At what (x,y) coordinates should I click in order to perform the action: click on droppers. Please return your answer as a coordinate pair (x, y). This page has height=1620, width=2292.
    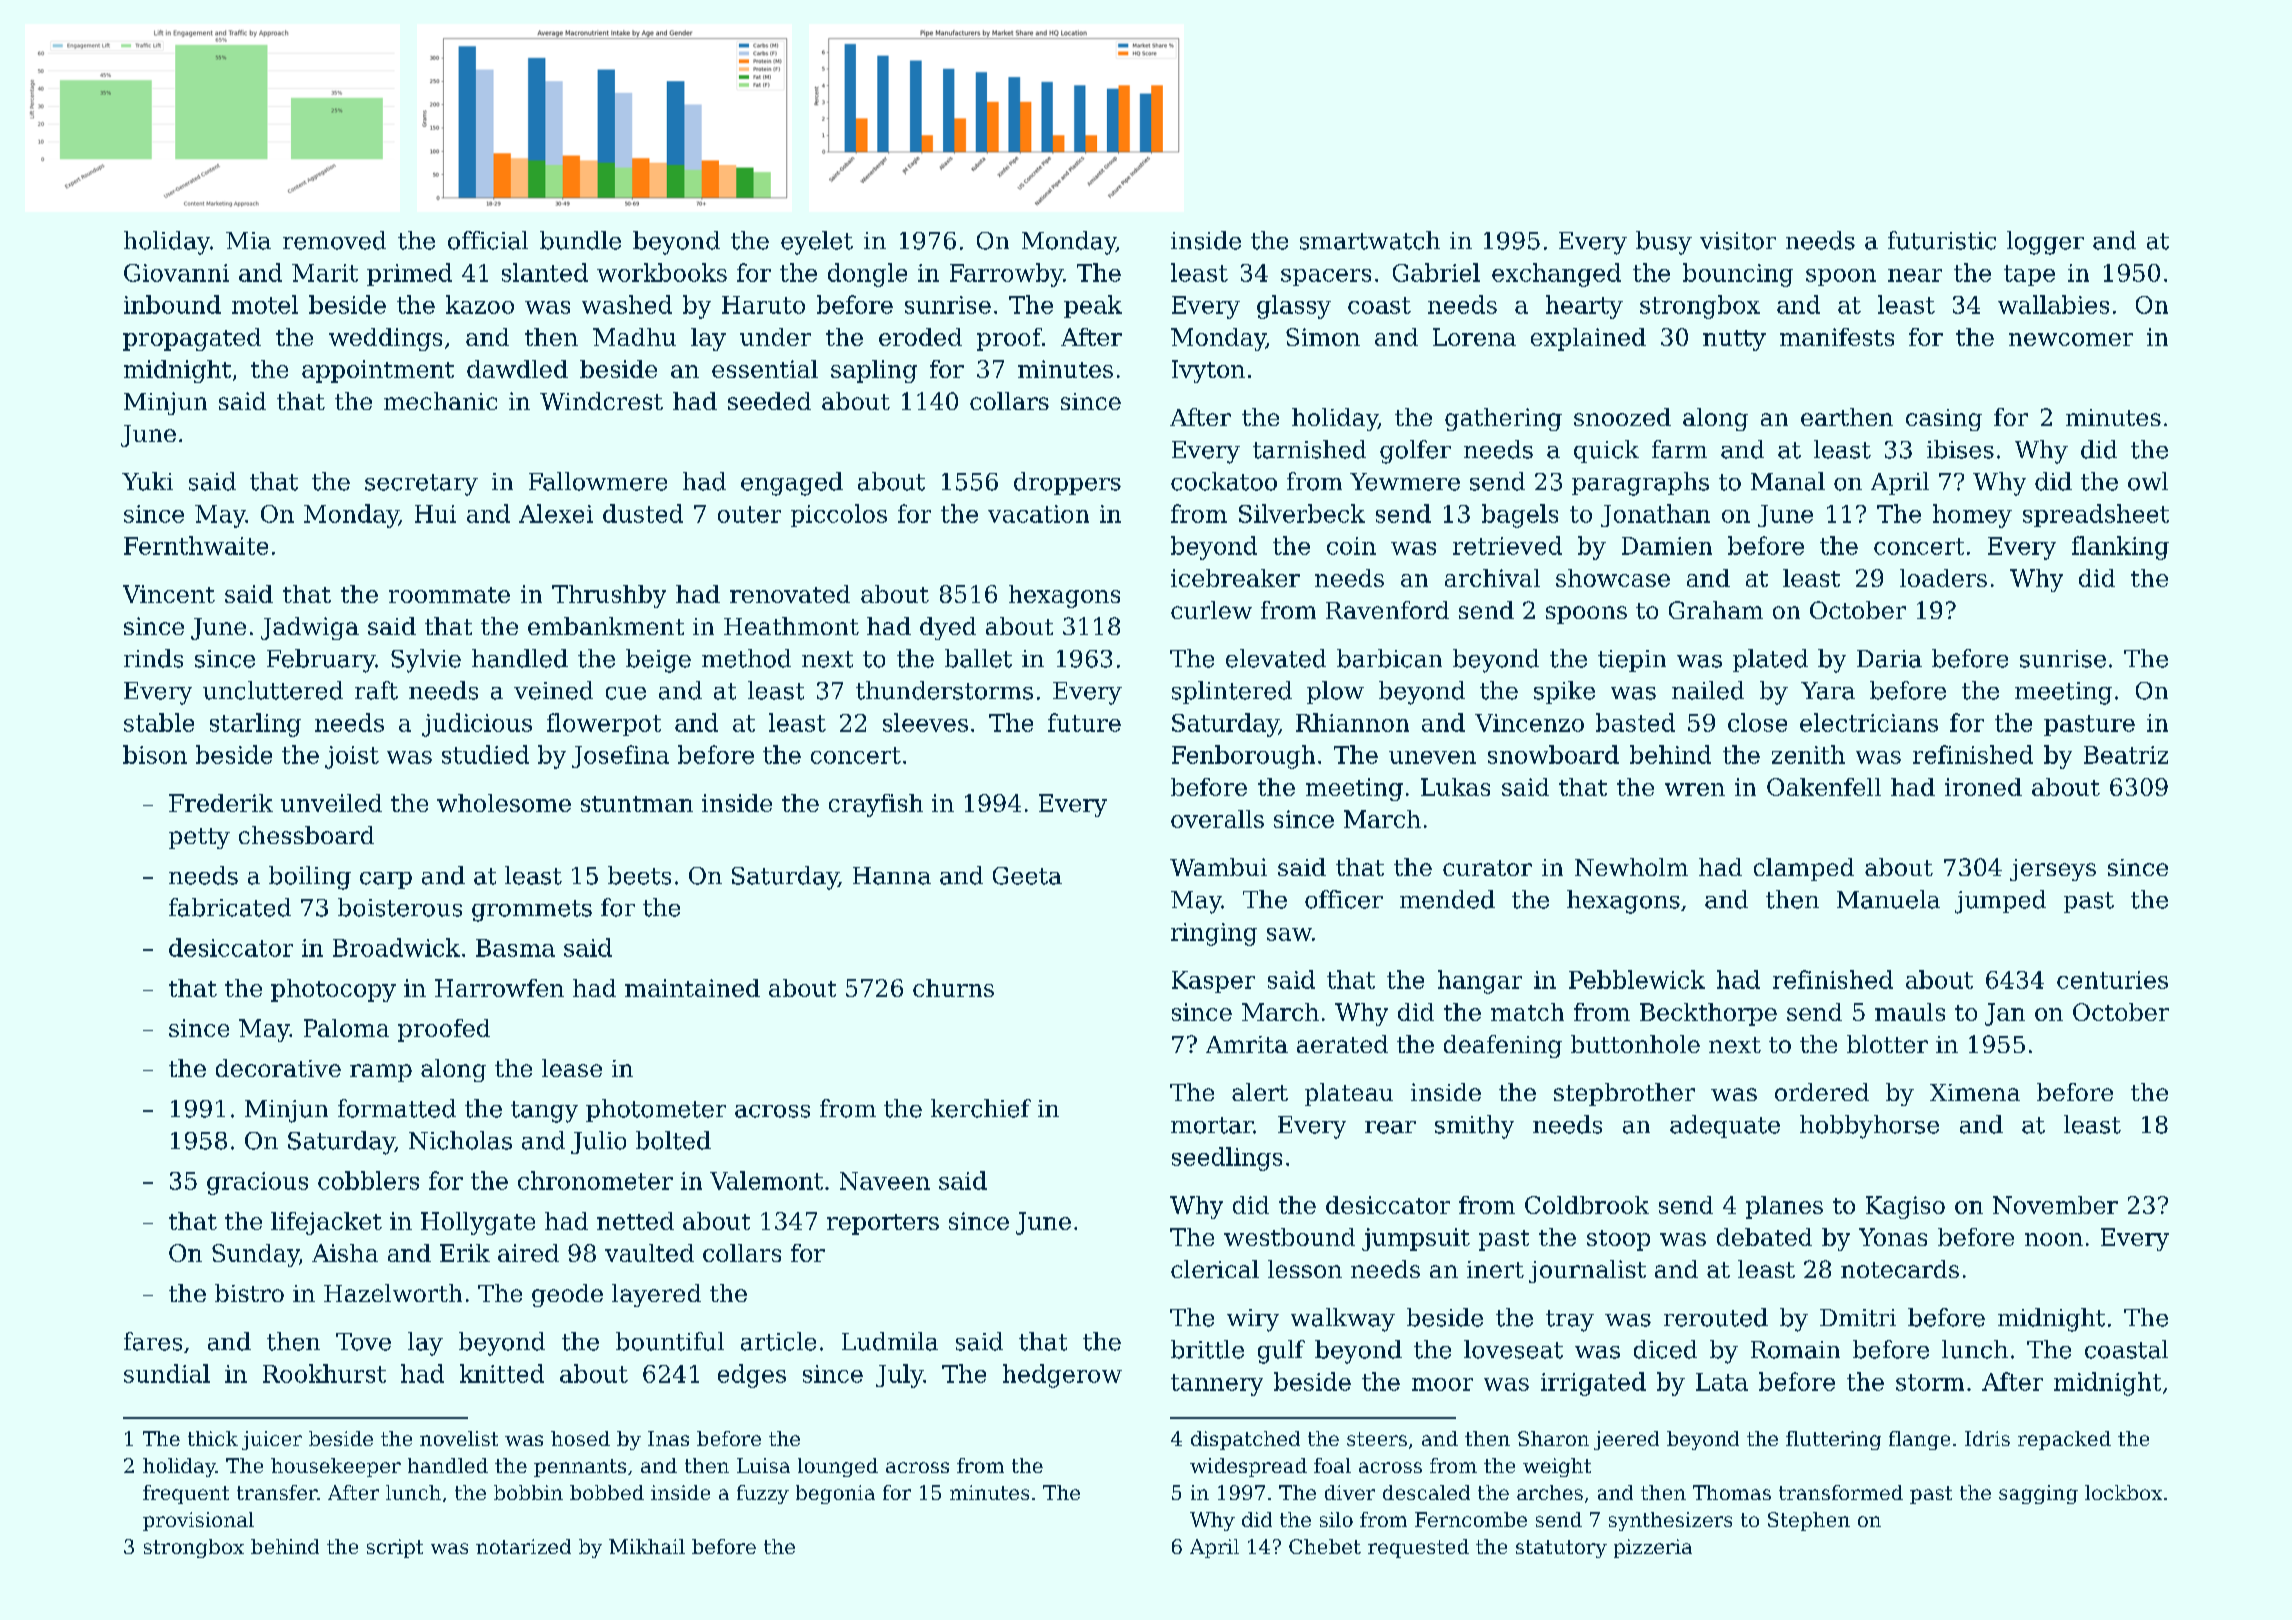
    Looking at the image, I should click on (1067, 483).
